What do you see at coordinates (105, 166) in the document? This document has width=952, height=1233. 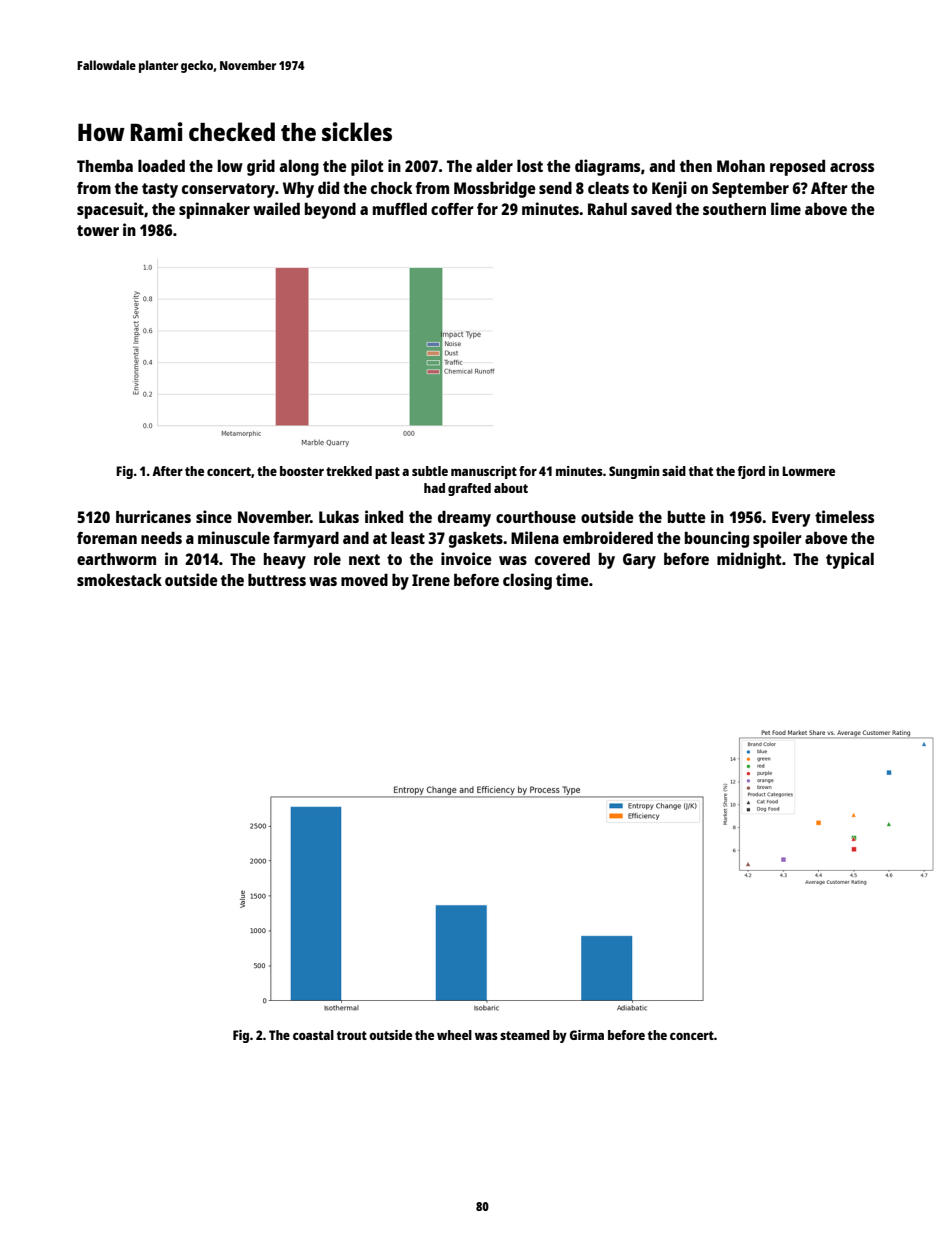 I see `Themba` at bounding box center [105, 166].
